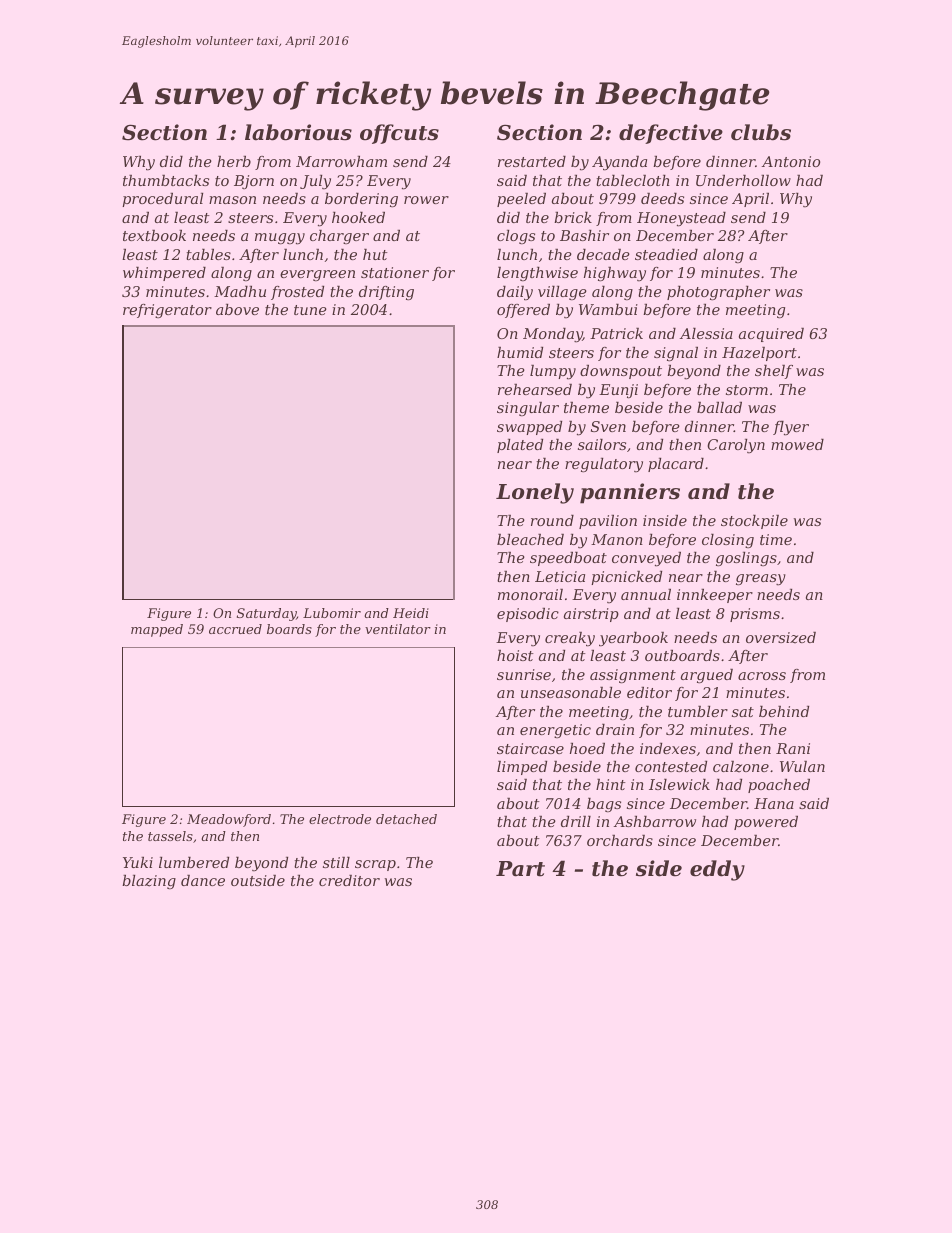 The image size is (952, 1233). I want to click on procedural, so click(162, 200).
